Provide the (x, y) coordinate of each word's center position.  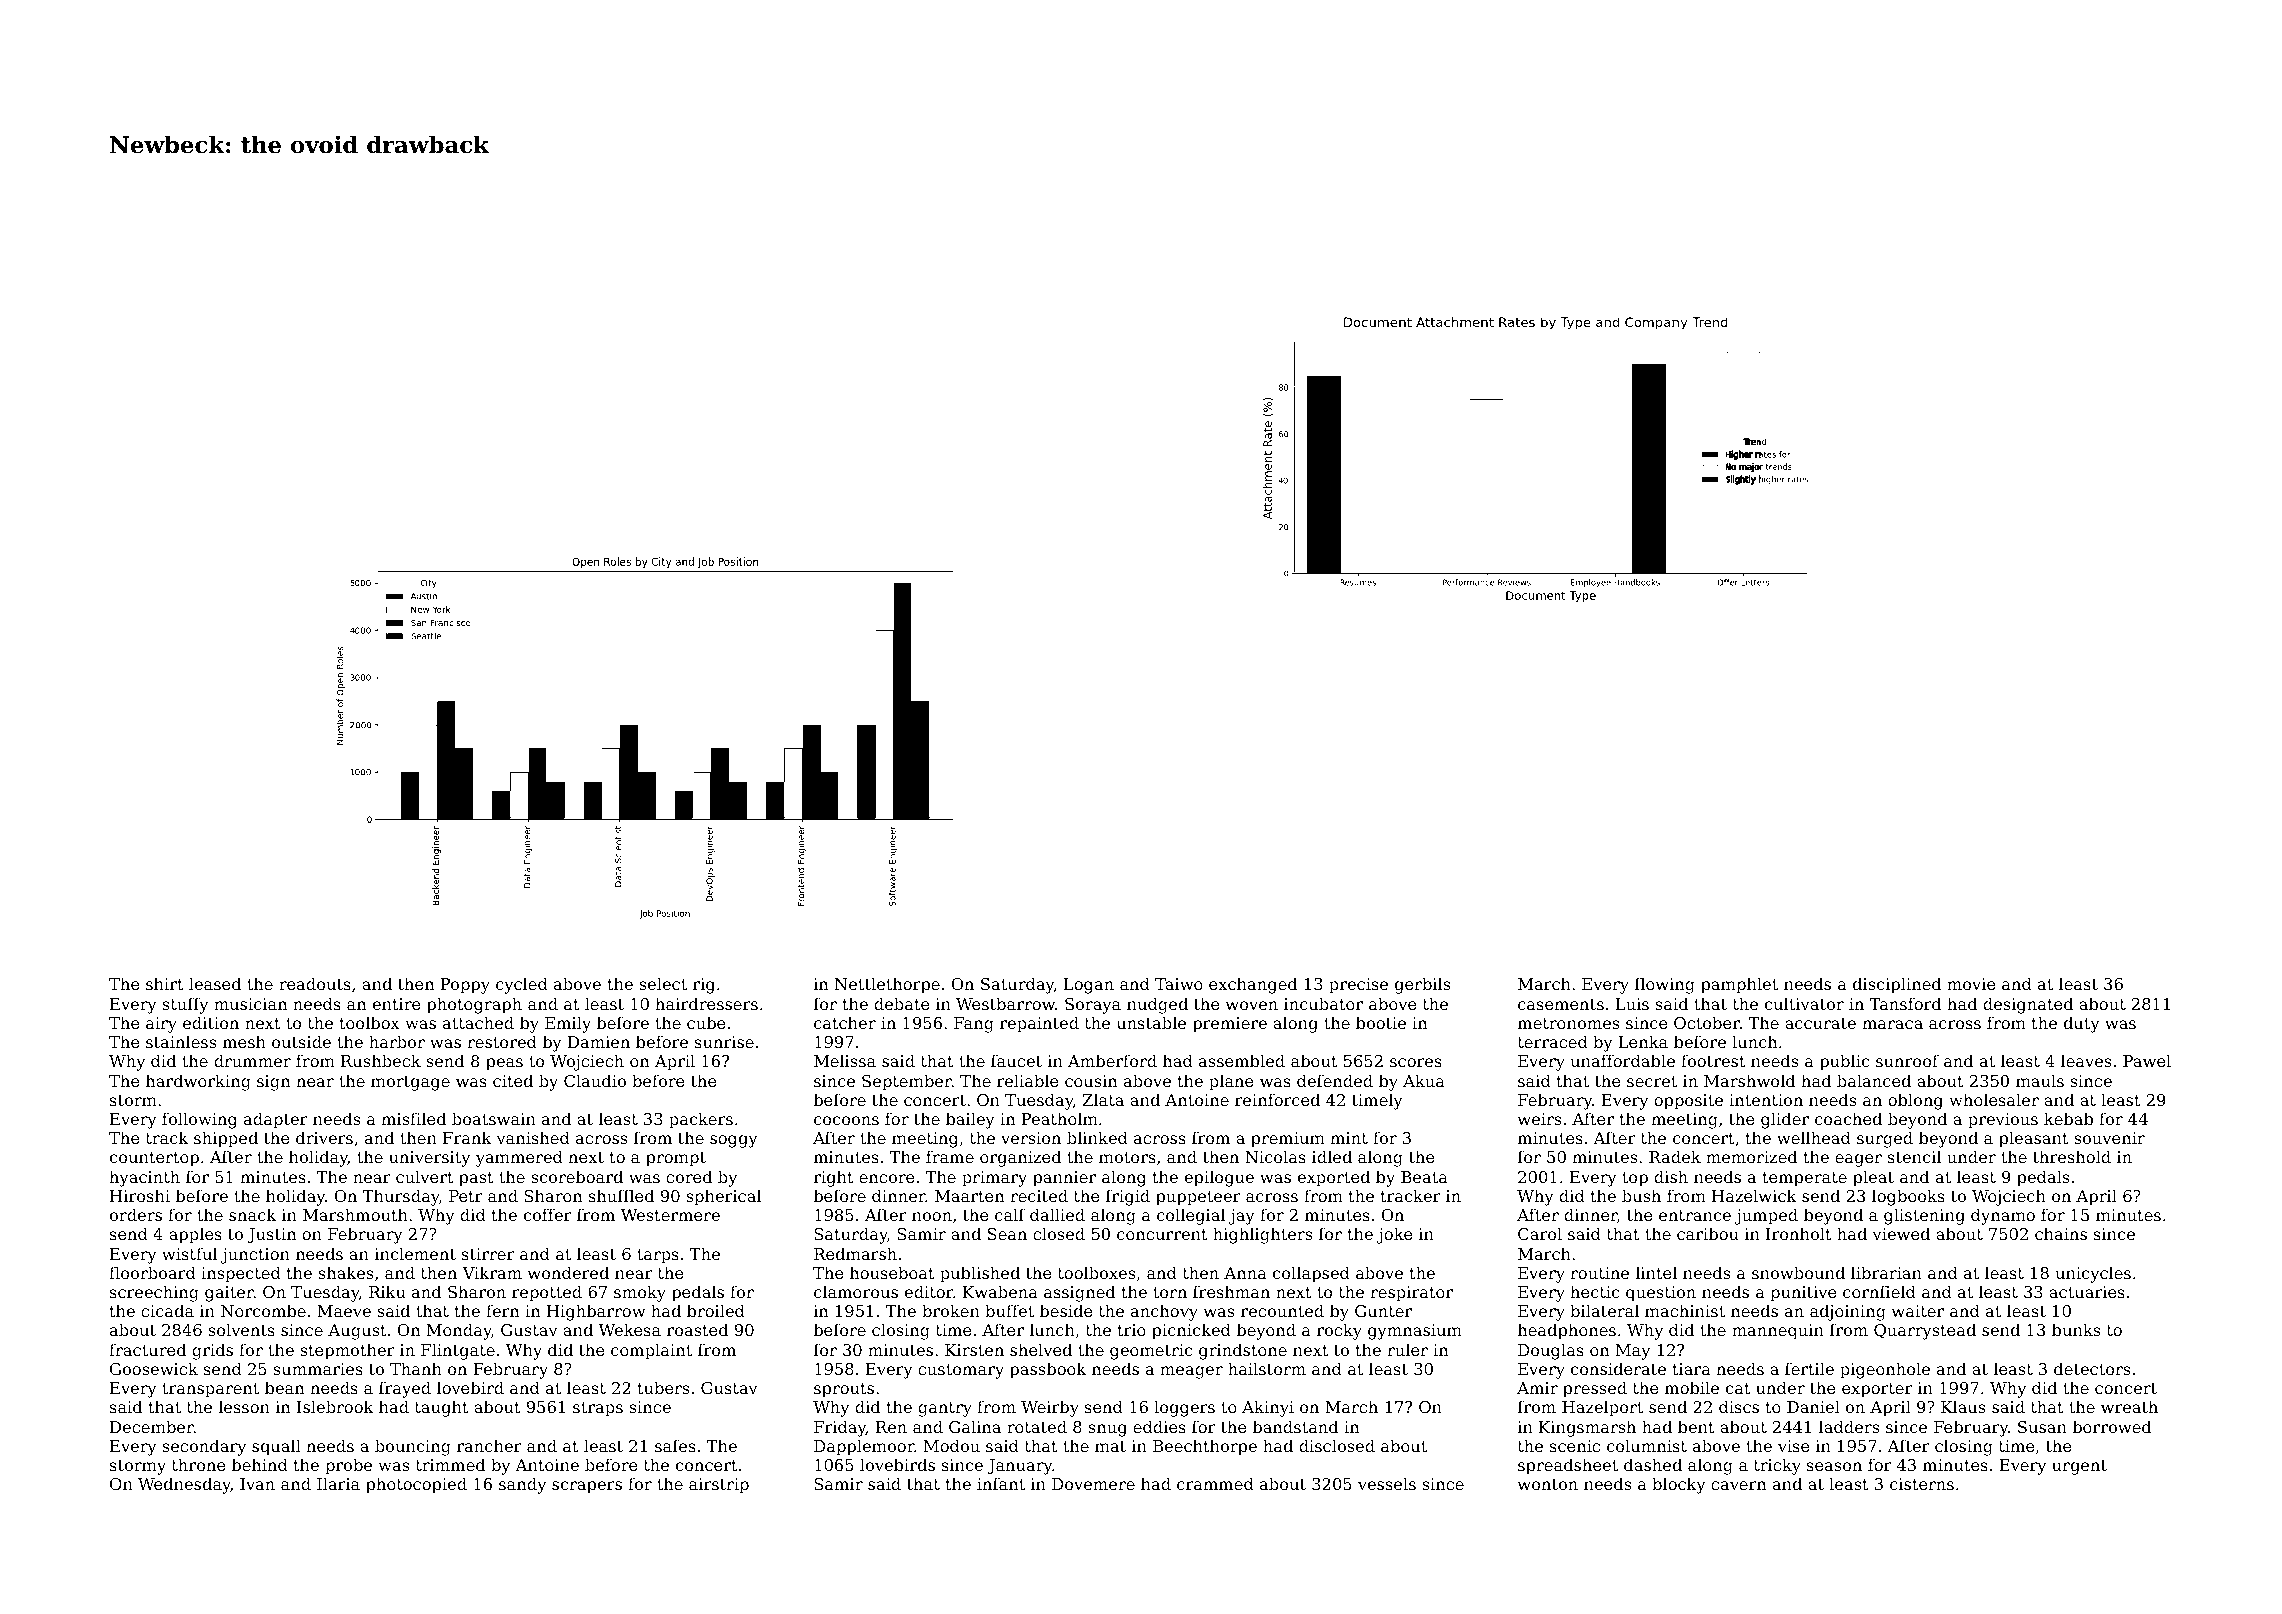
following (199, 1120)
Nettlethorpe (887, 985)
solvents (241, 1329)
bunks (2076, 1329)
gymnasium (1415, 1332)
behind (260, 1464)
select (663, 983)
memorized (1751, 1156)
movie (1971, 984)
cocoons (846, 1120)
